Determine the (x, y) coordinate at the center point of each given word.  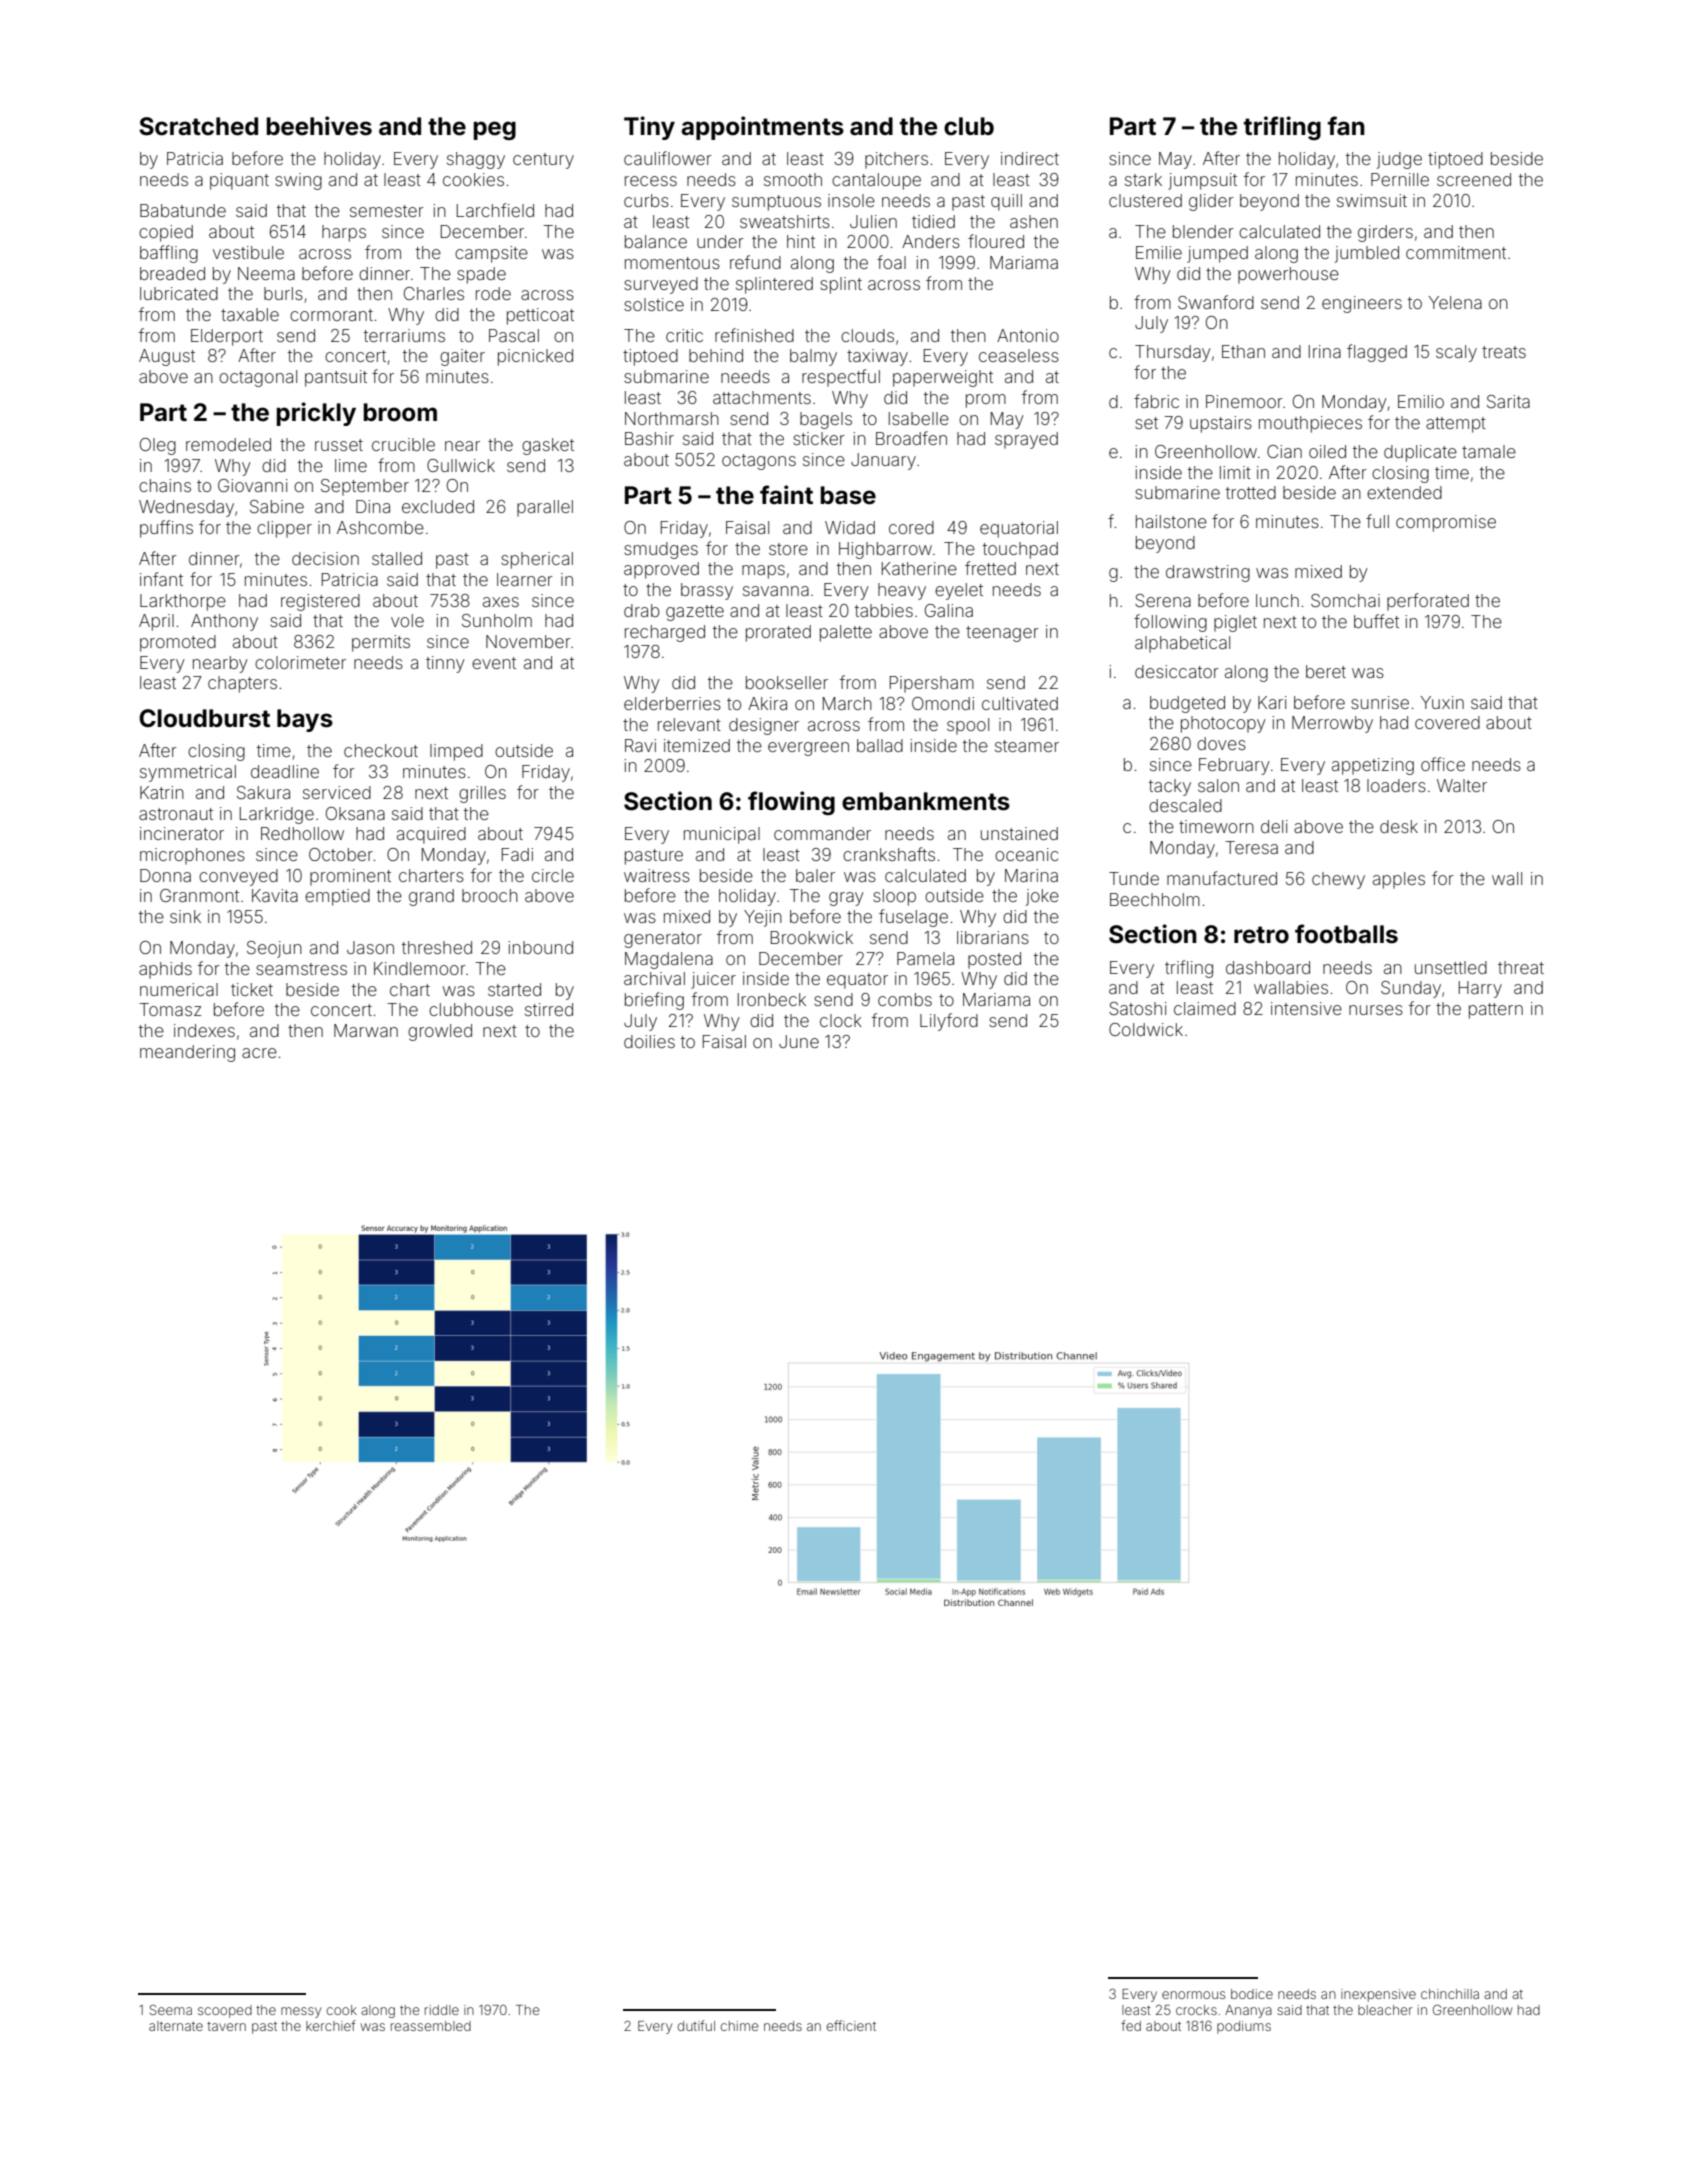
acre (259, 1053)
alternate (176, 2026)
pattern (1496, 1011)
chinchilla (1450, 1994)
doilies (649, 1041)
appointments (762, 128)
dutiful (696, 2025)
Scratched (198, 126)
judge (1399, 160)
